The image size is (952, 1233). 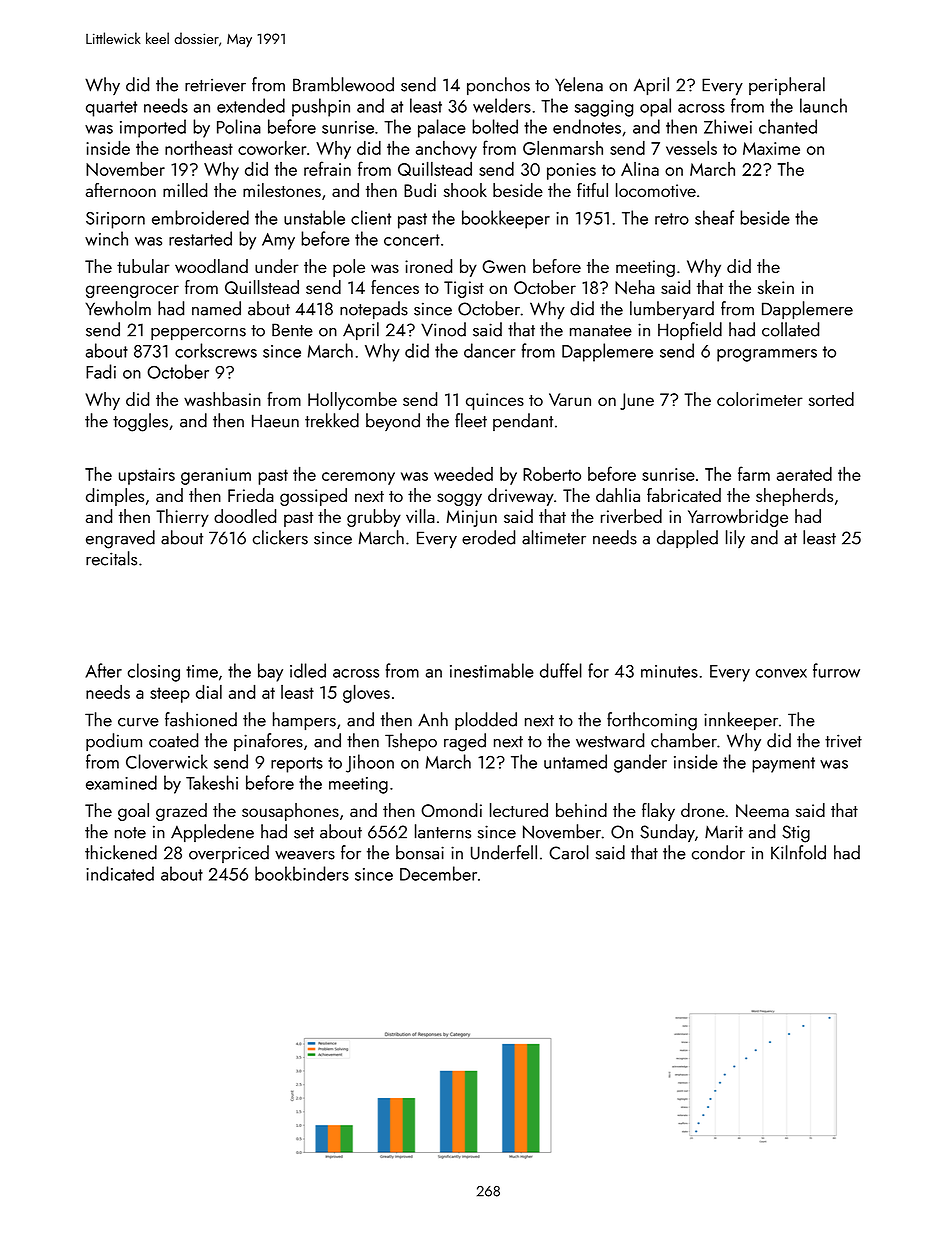 What do you see at coordinates (787, 86) in the image?
I see `peripheral` at bounding box center [787, 86].
